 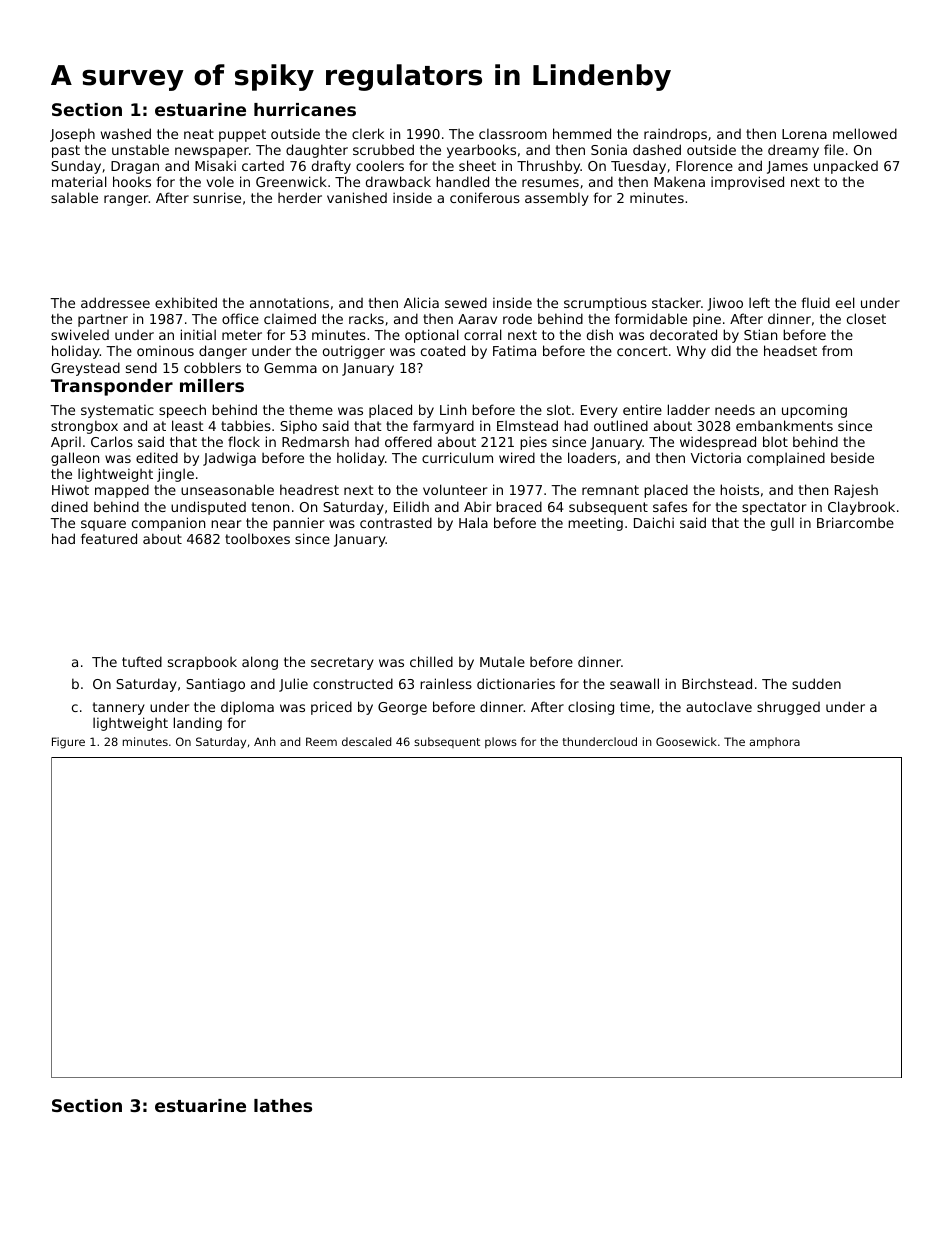 I want to click on Dragan, so click(x=135, y=167).
